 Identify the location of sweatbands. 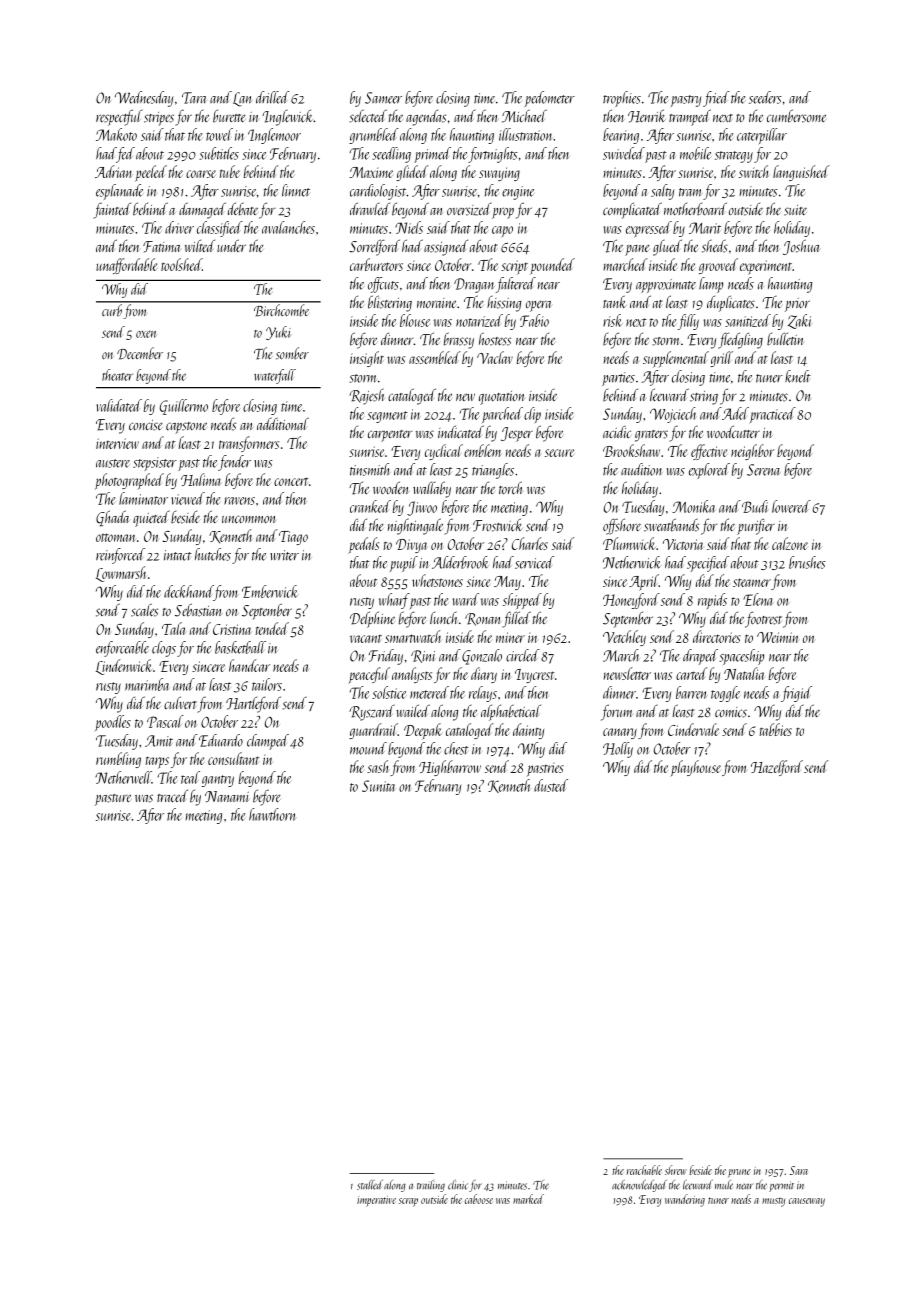
(671, 525).
